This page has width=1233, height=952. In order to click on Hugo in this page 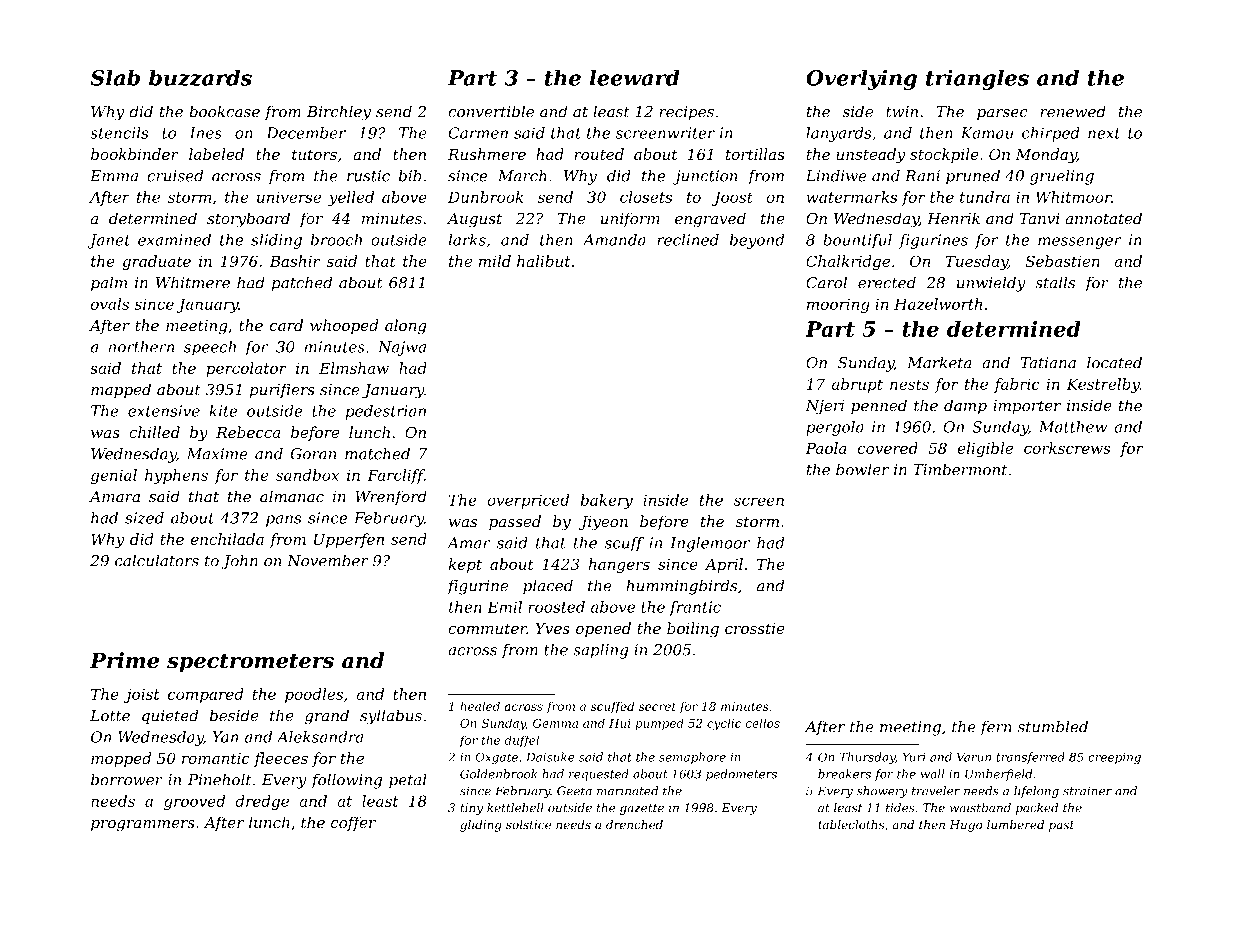, I will do `click(966, 826)`.
